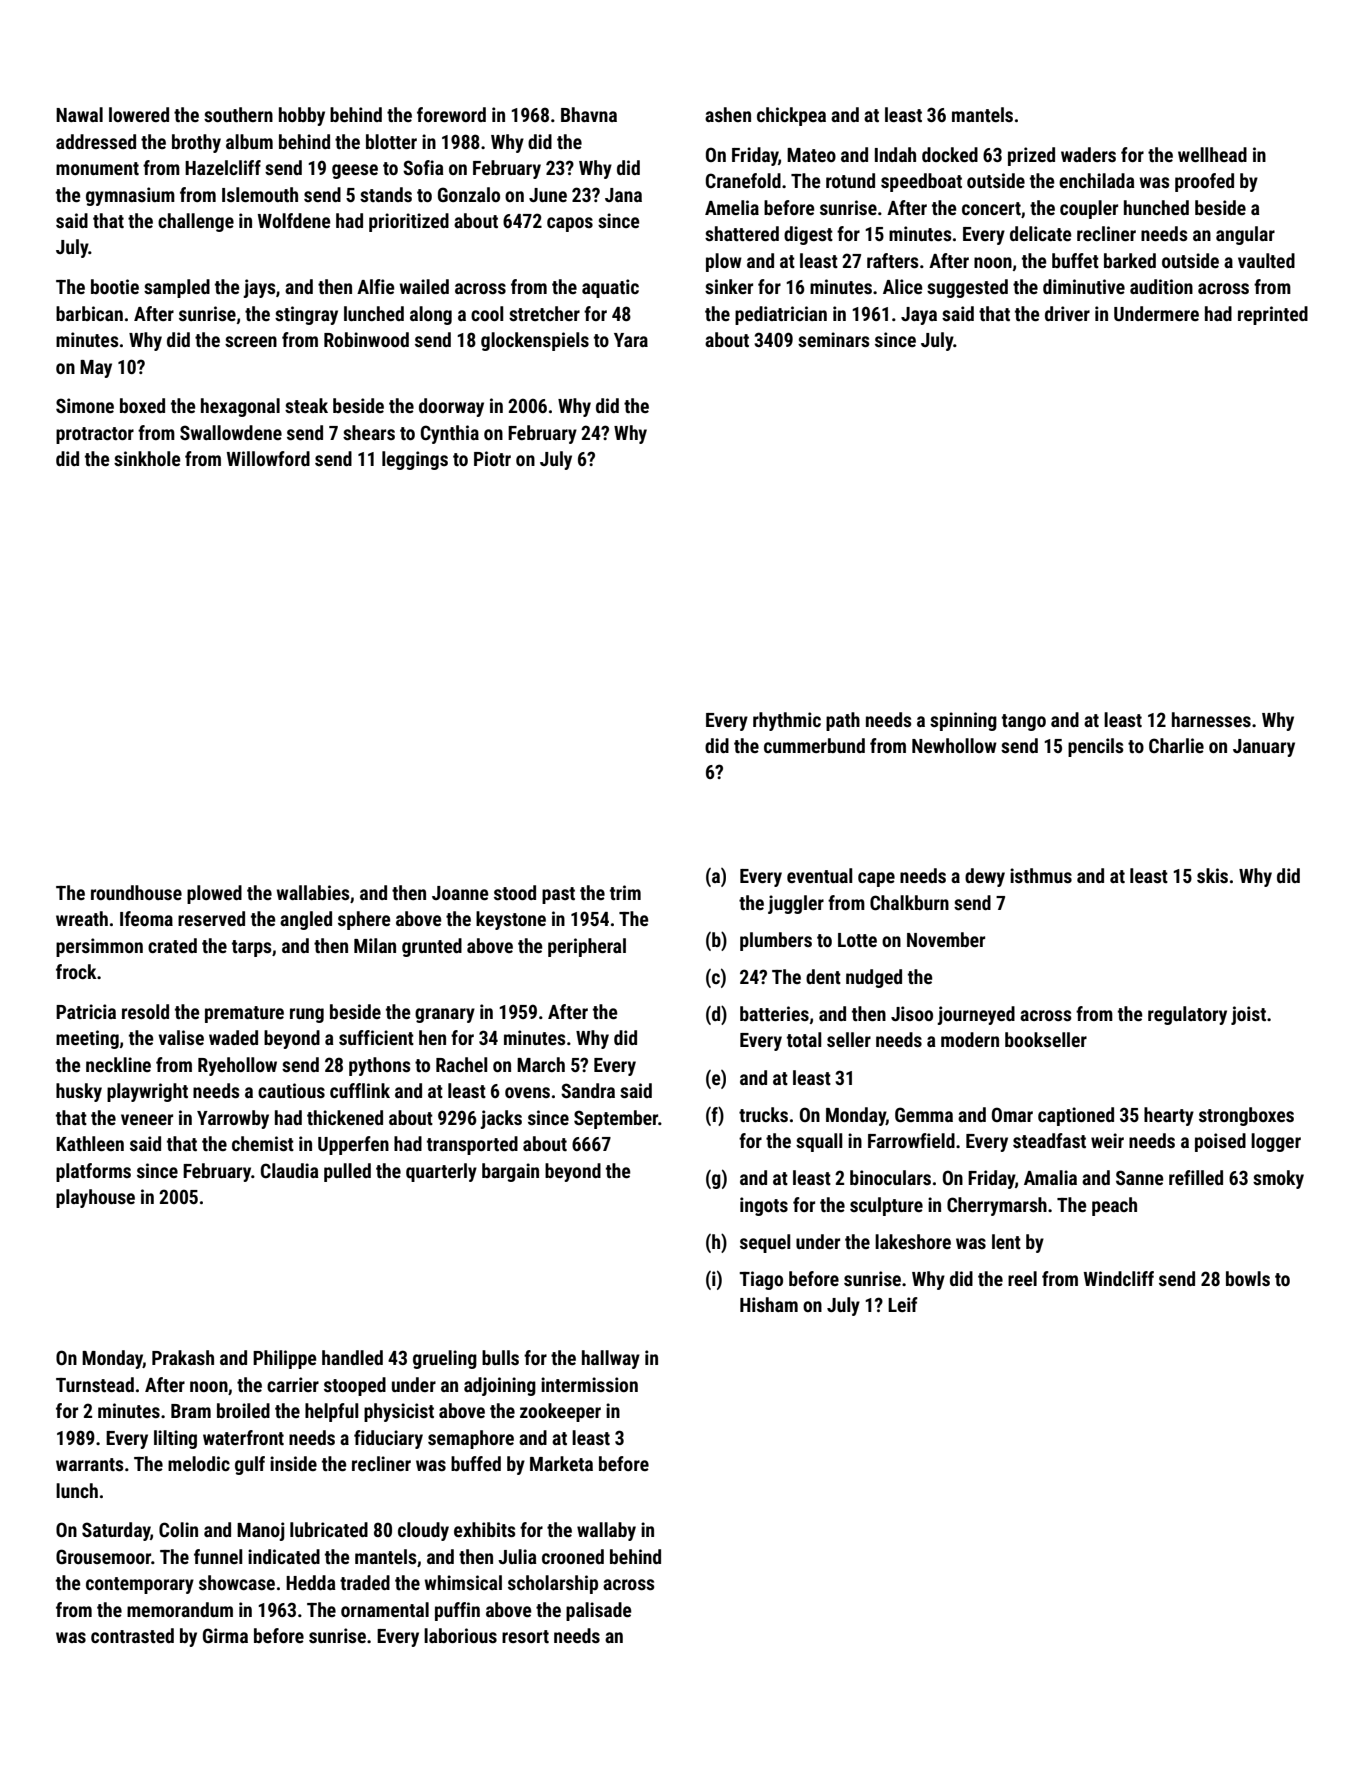 Image resolution: width=1371 pixels, height=1774 pixels. I want to click on harnesses, so click(1211, 719).
